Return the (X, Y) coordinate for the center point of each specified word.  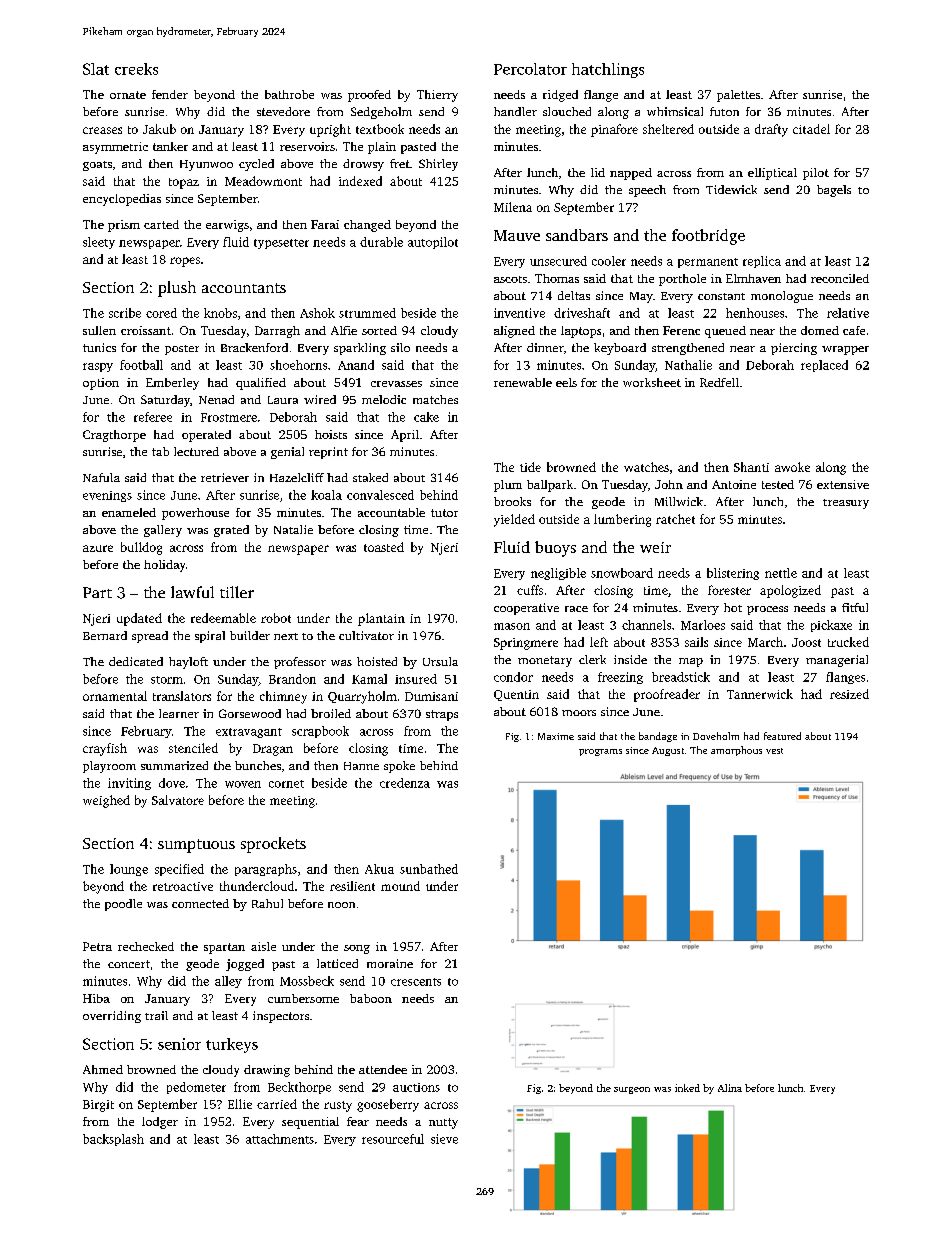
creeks (136, 69)
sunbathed (429, 869)
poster (182, 350)
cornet (286, 784)
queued (725, 332)
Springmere (526, 644)
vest (774, 751)
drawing (267, 1071)
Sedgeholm (381, 113)
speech (647, 191)
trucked (848, 642)
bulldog (141, 548)
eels (566, 382)
